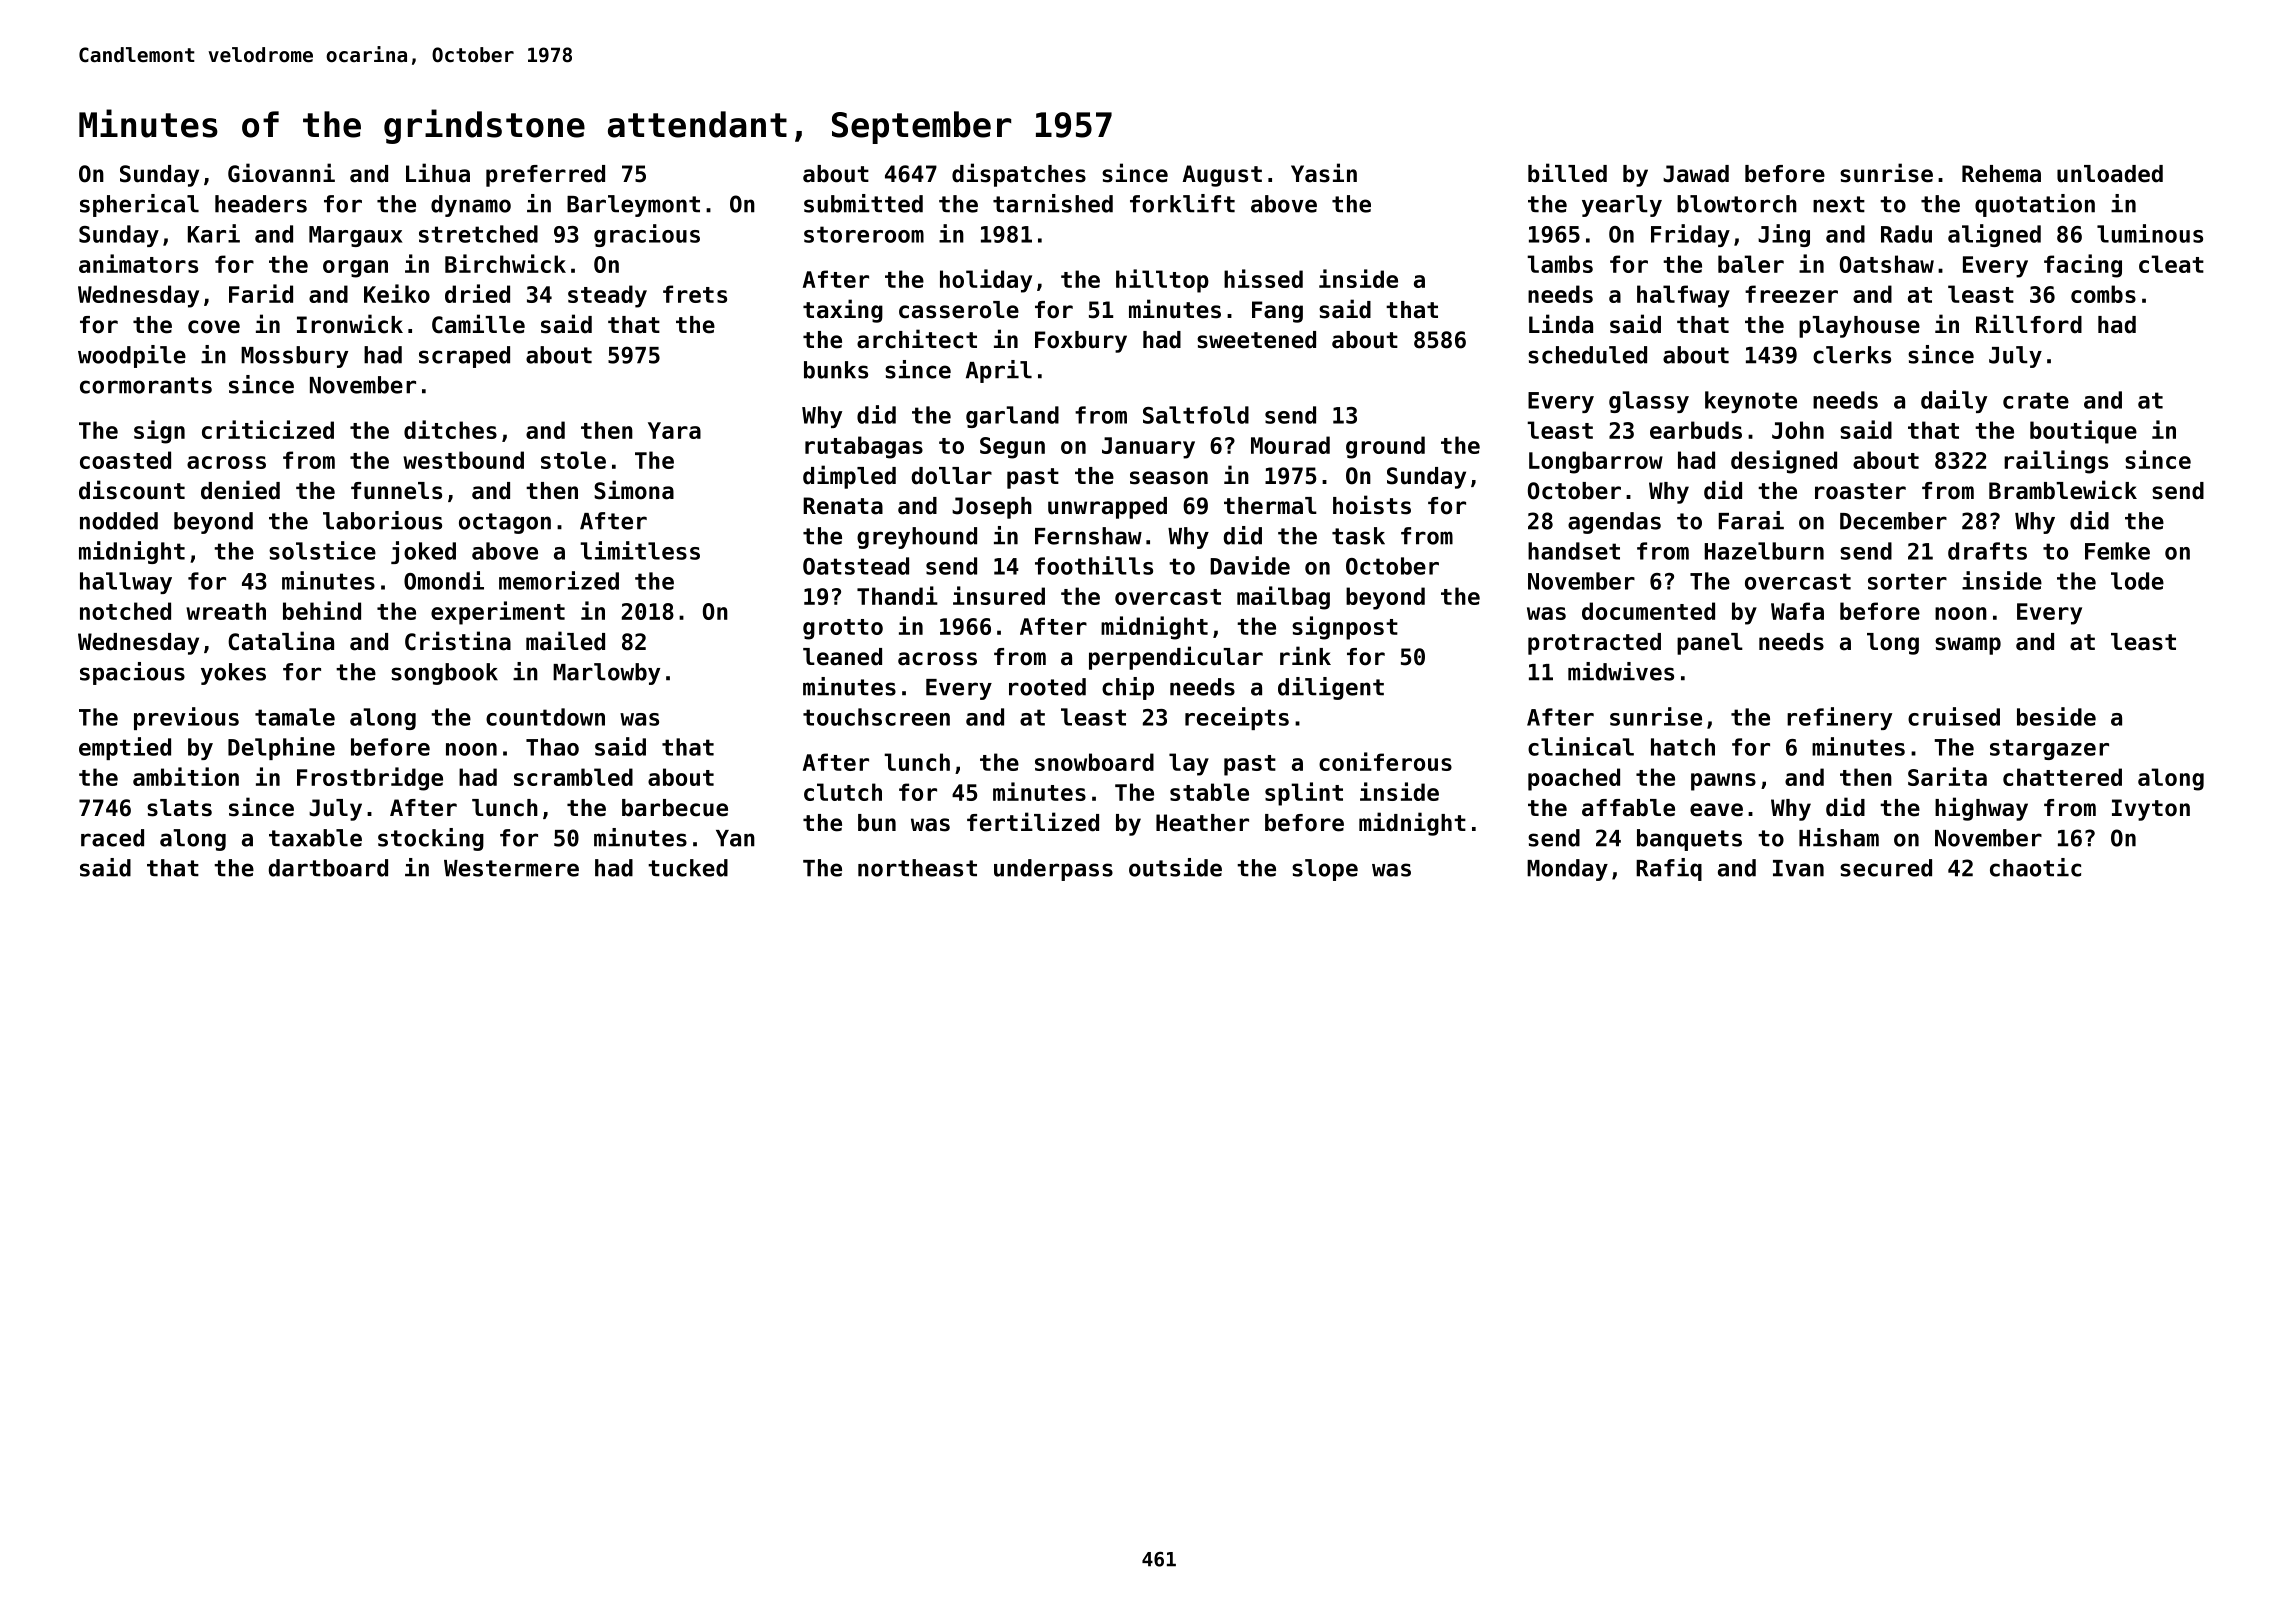 Image resolution: width=2283 pixels, height=1614 pixels. What do you see at coordinates (328, 868) in the screenshot?
I see `dartboard` at bounding box center [328, 868].
